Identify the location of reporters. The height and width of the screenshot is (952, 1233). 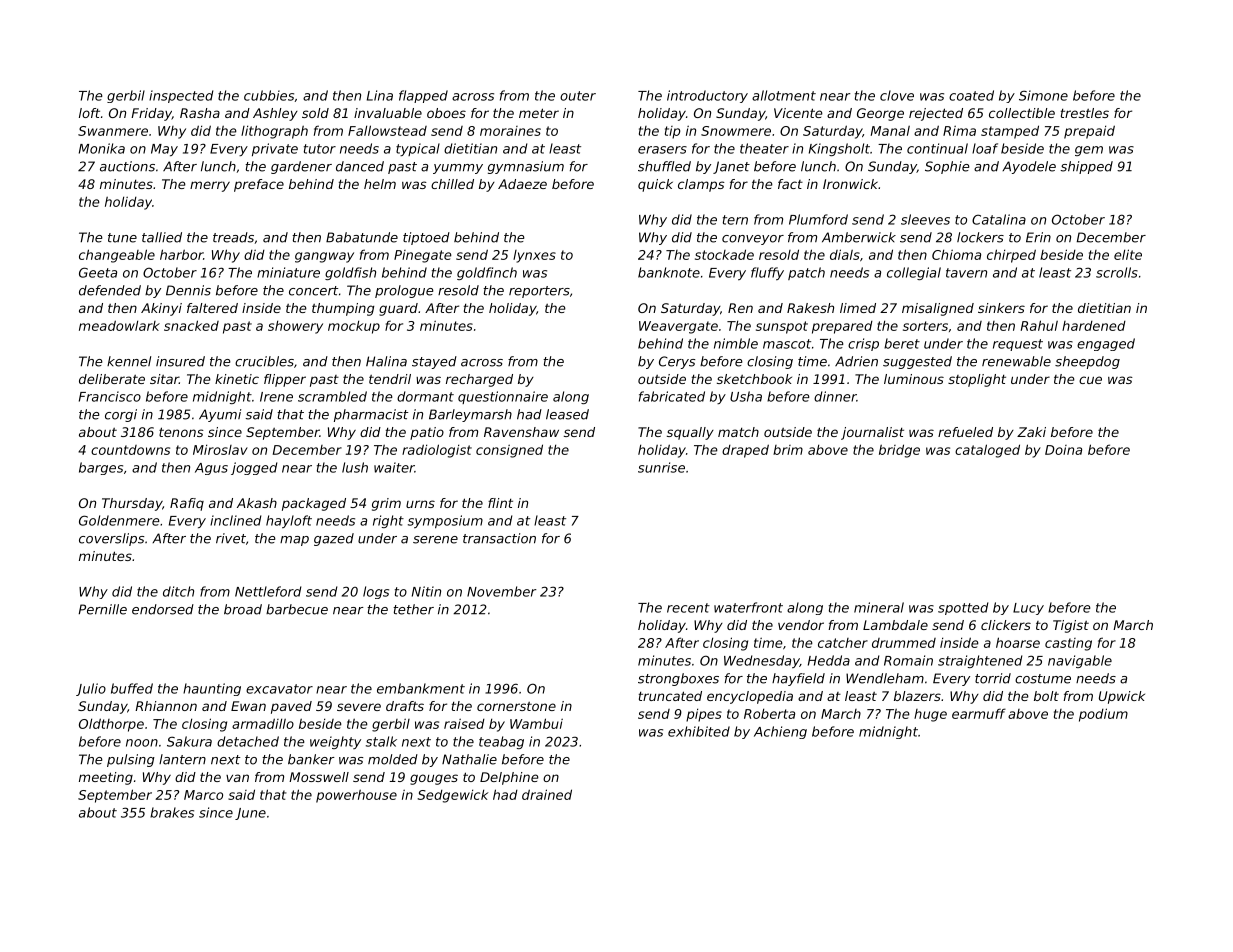
(539, 292).
